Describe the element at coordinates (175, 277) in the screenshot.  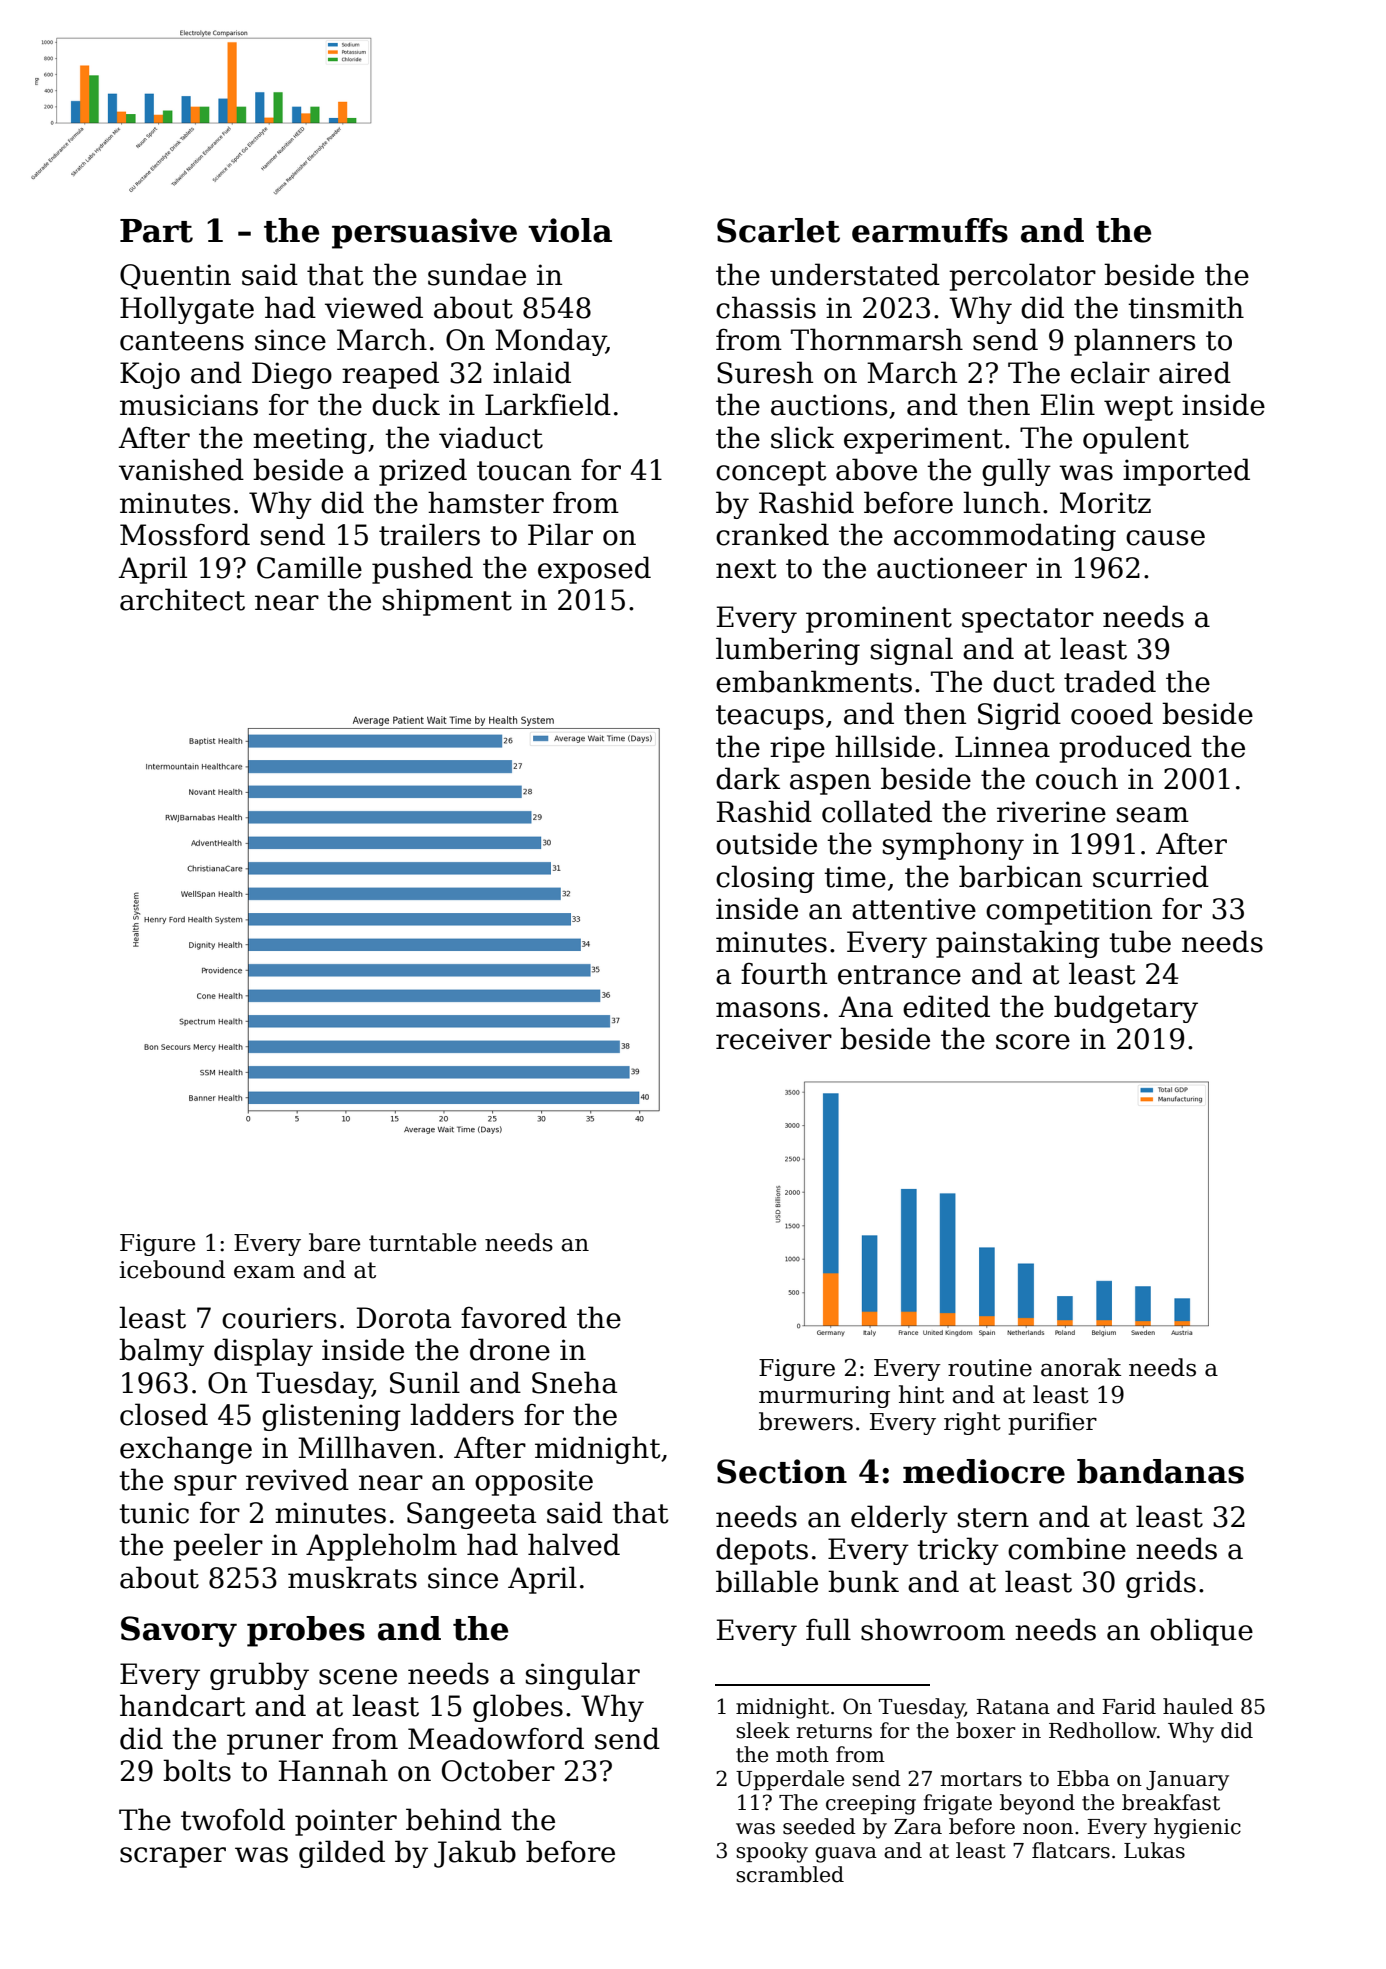
I see `Quentin` at that location.
